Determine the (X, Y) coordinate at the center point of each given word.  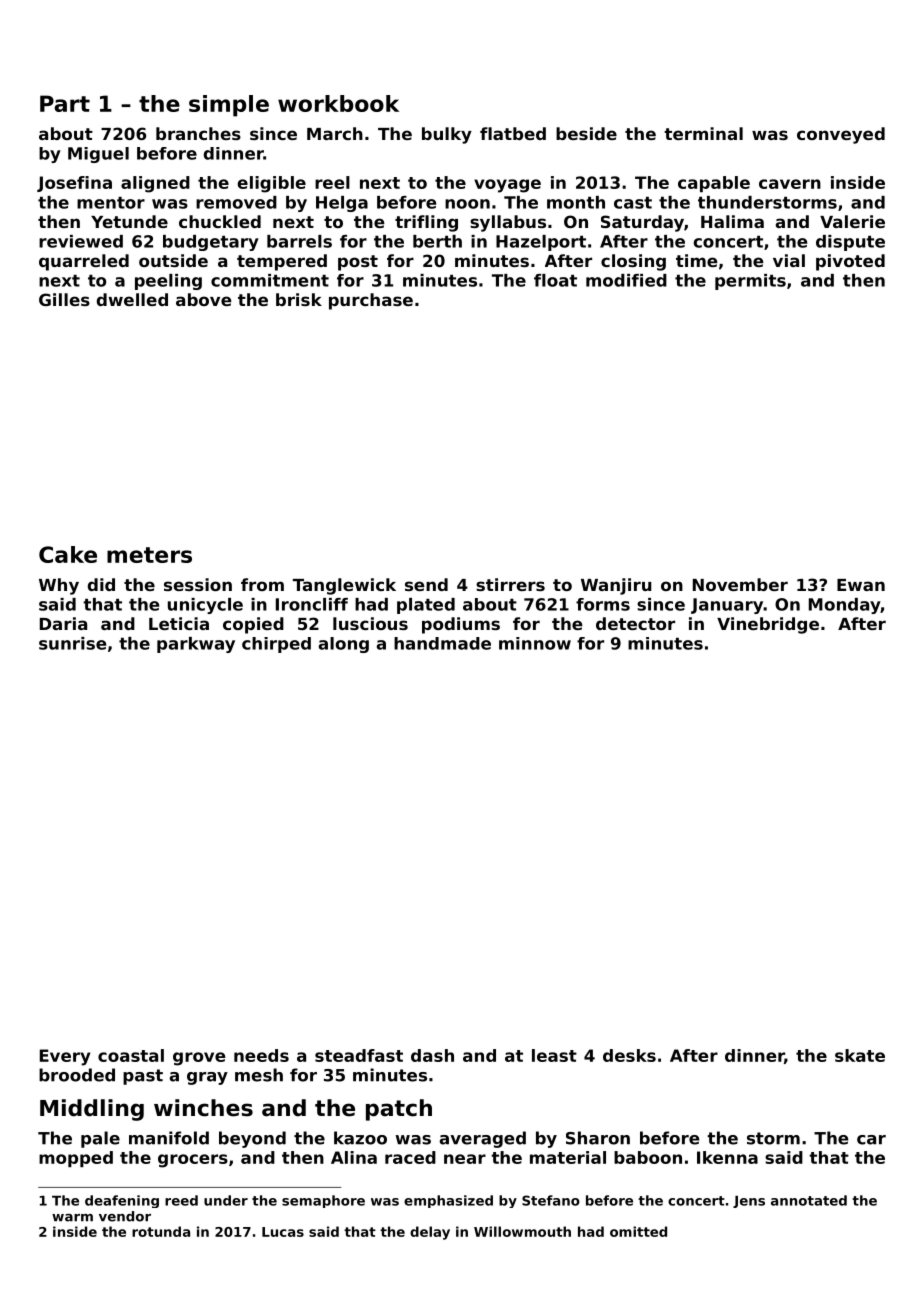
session (198, 584)
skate (860, 1055)
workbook (338, 103)
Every (65, 1057)
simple (229, 106)
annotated (809, 1200)
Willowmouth (522, 1231)
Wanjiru (616, 586)
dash (432, 1055)
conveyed (841, 135)
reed (181, 1200)
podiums (461, 625)
